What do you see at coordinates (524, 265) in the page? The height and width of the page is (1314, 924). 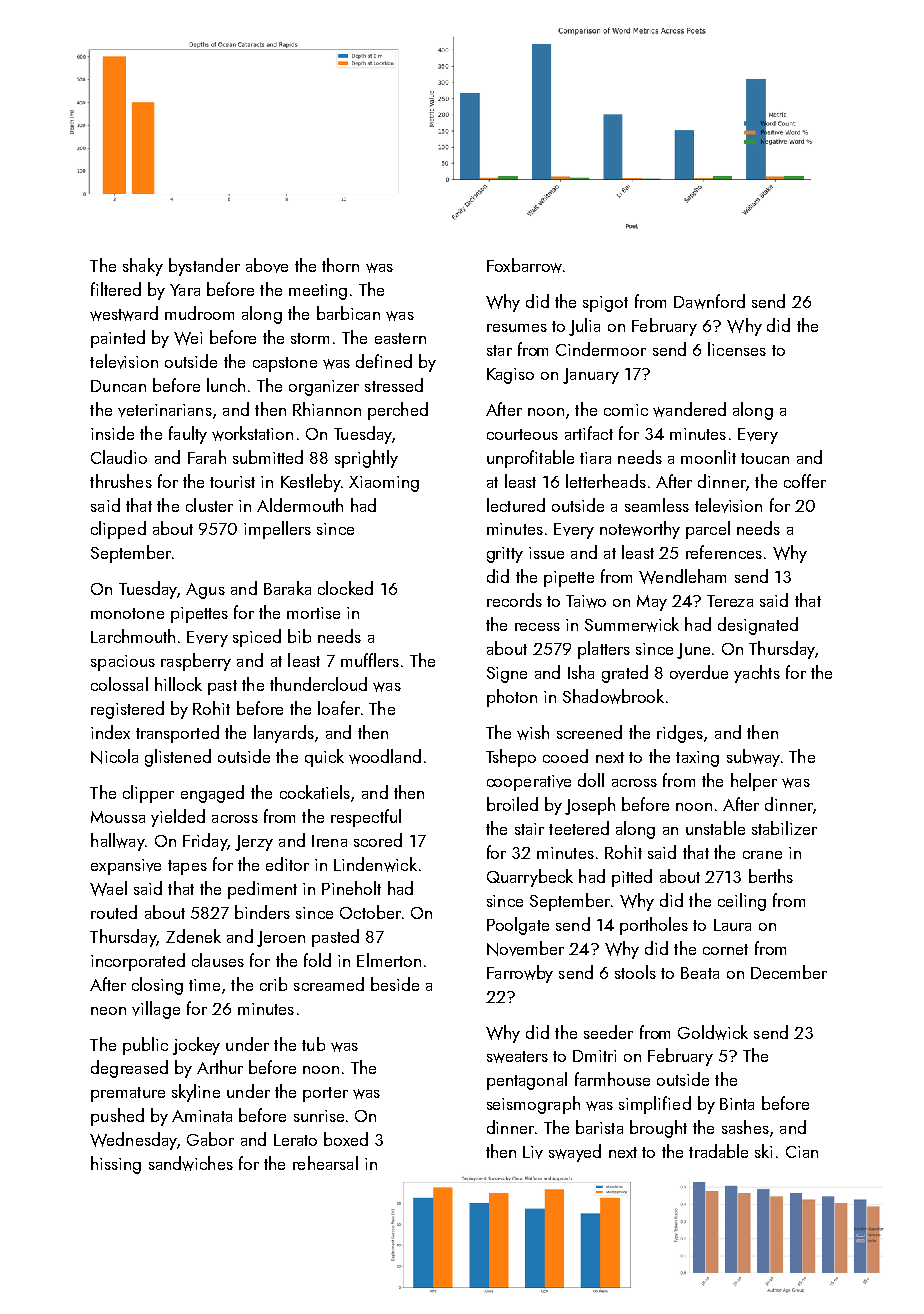 I see `Foxbarrow` at bounding box center [524, 265].
